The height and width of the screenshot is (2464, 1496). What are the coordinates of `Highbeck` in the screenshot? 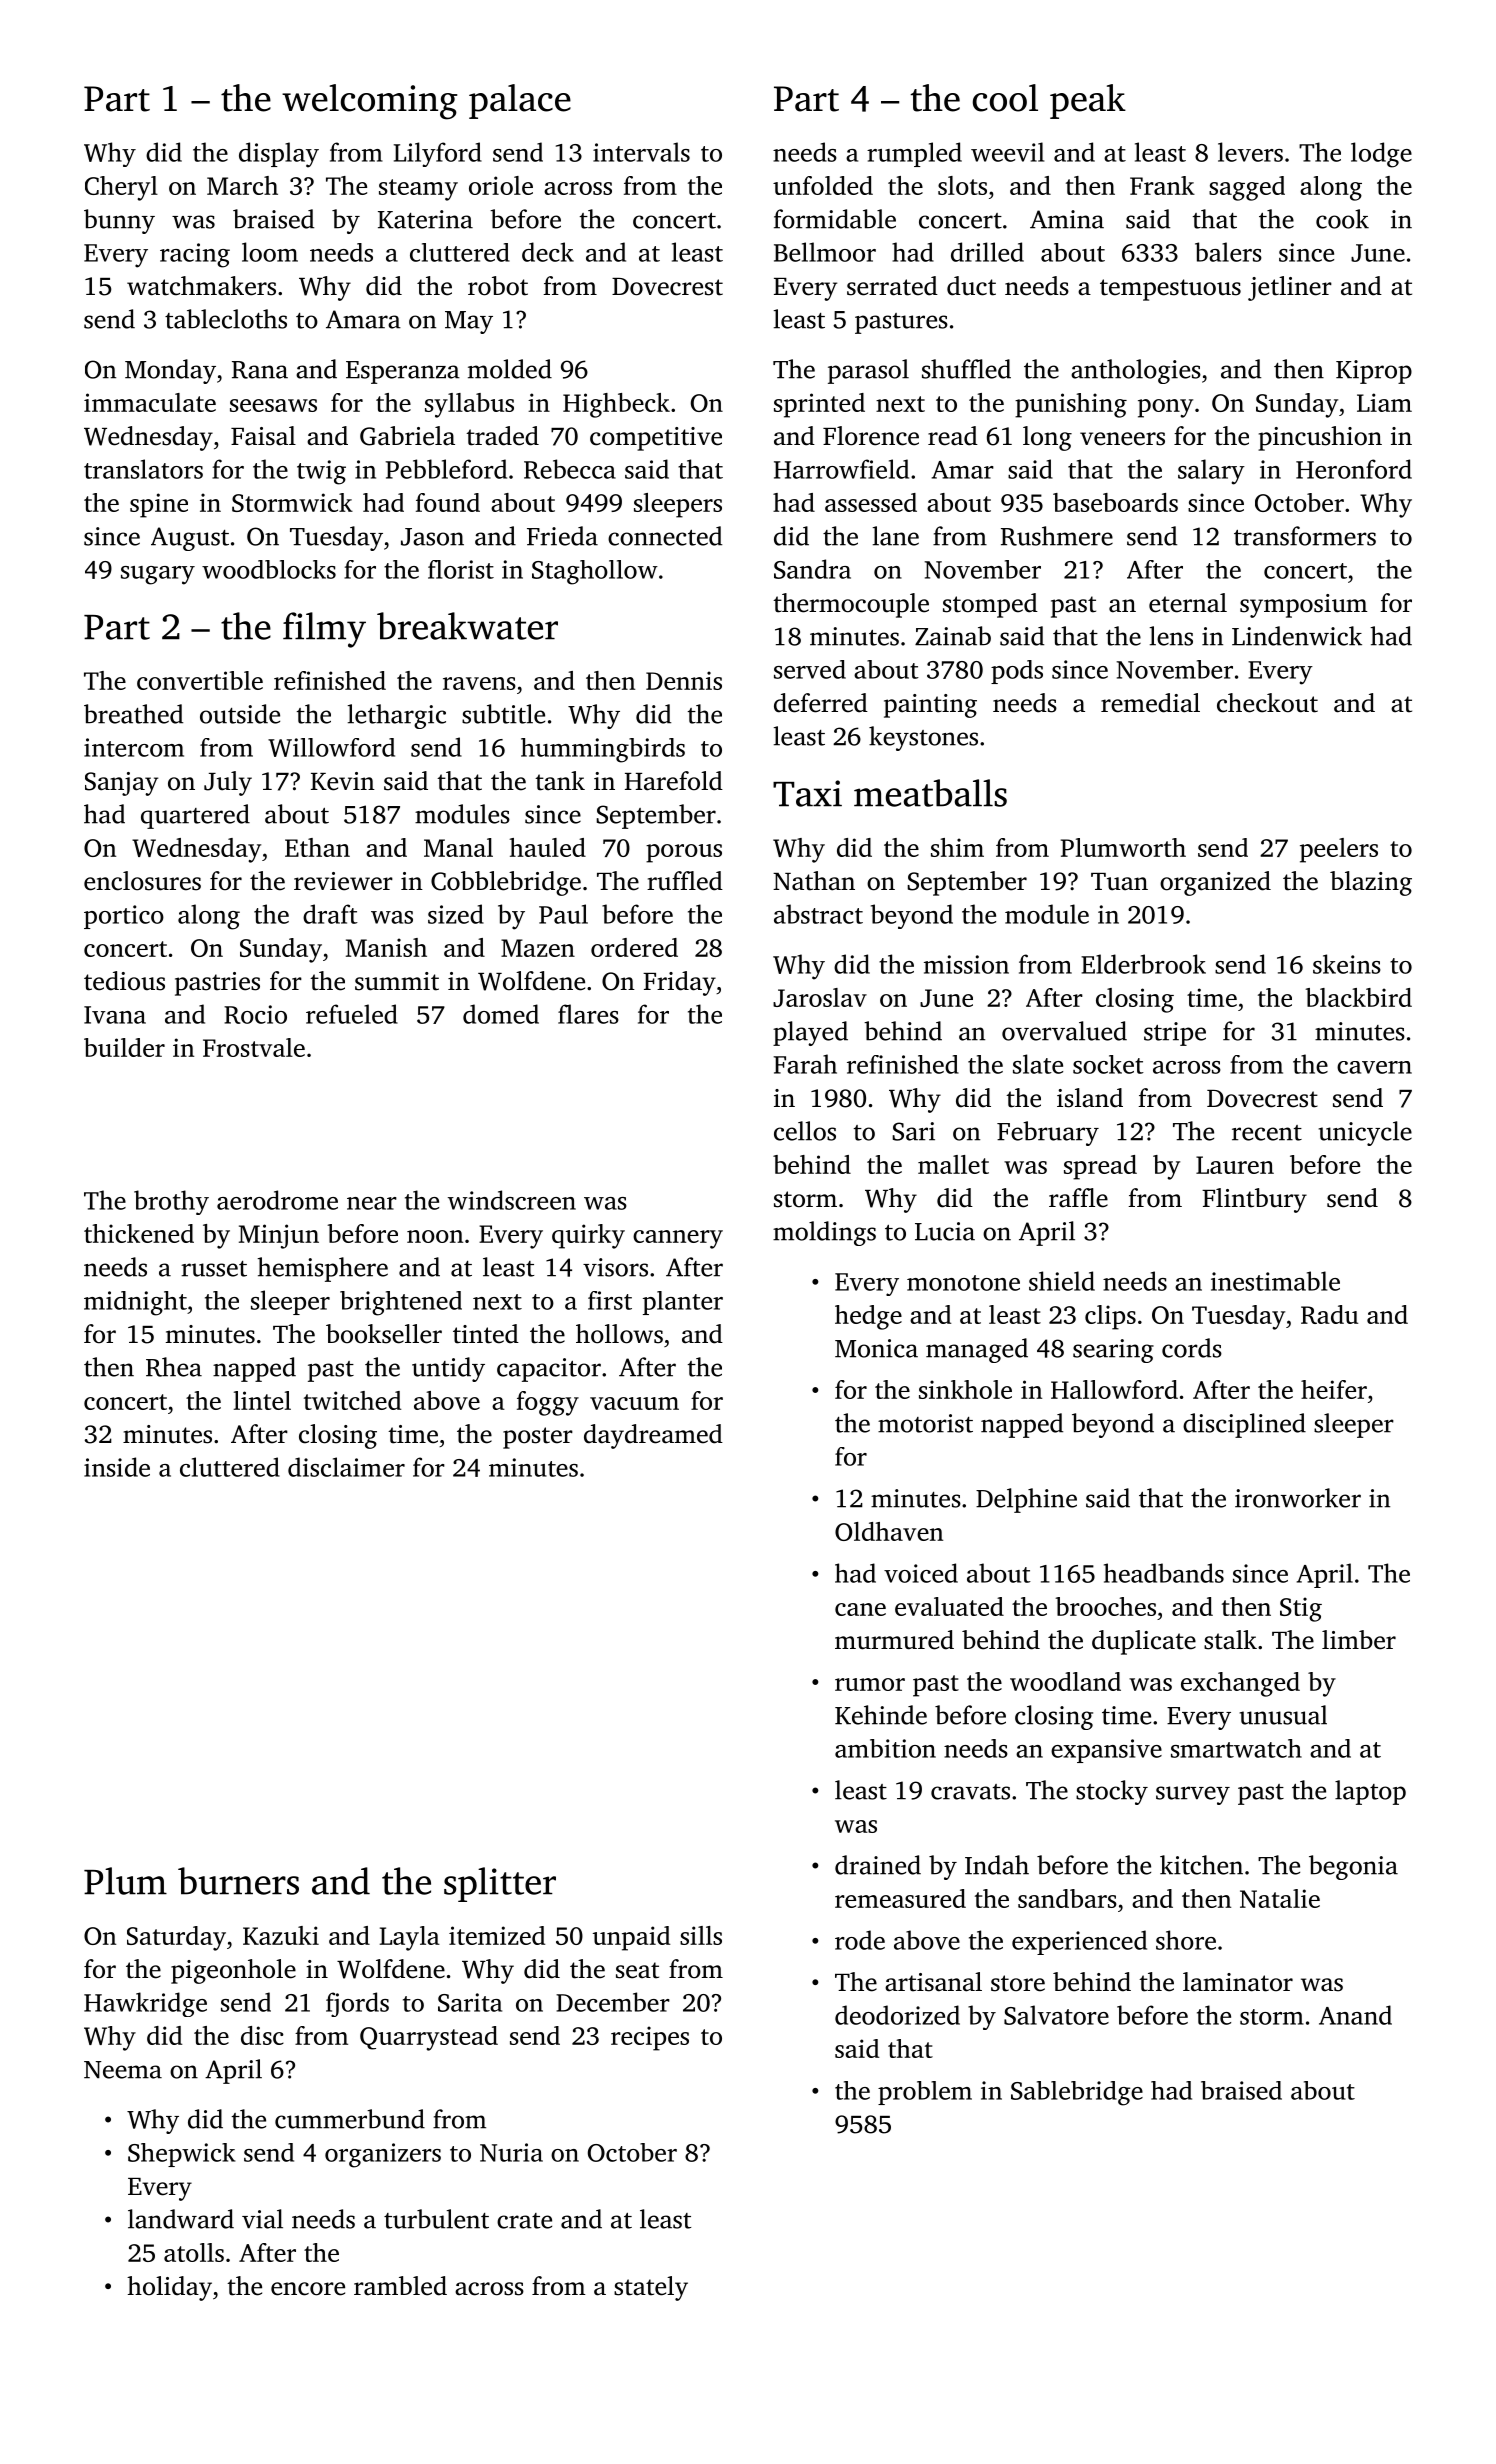 It's located at (616, 405).
